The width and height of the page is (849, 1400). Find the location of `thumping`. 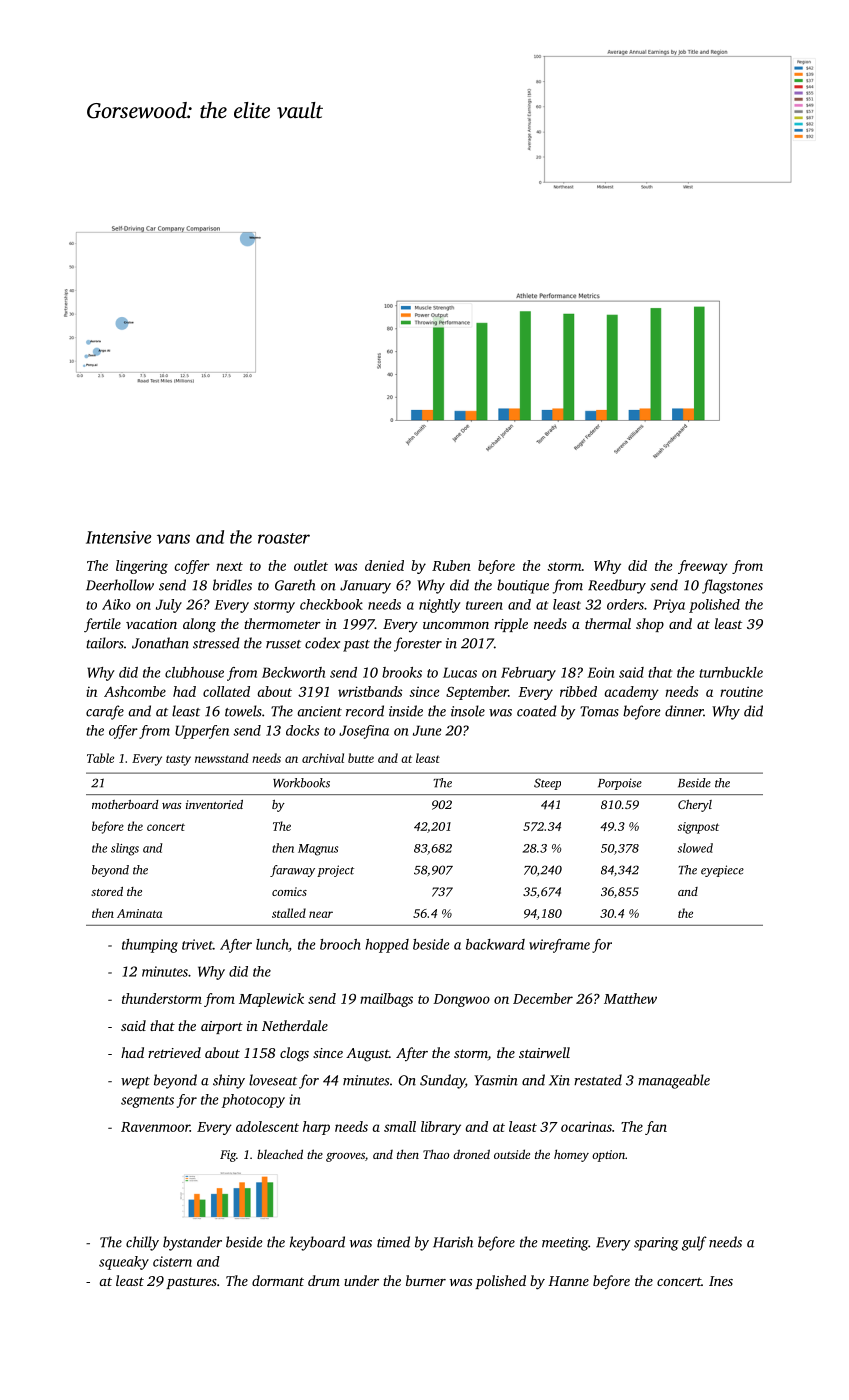

thumping is located at coordinates (150, 946).
